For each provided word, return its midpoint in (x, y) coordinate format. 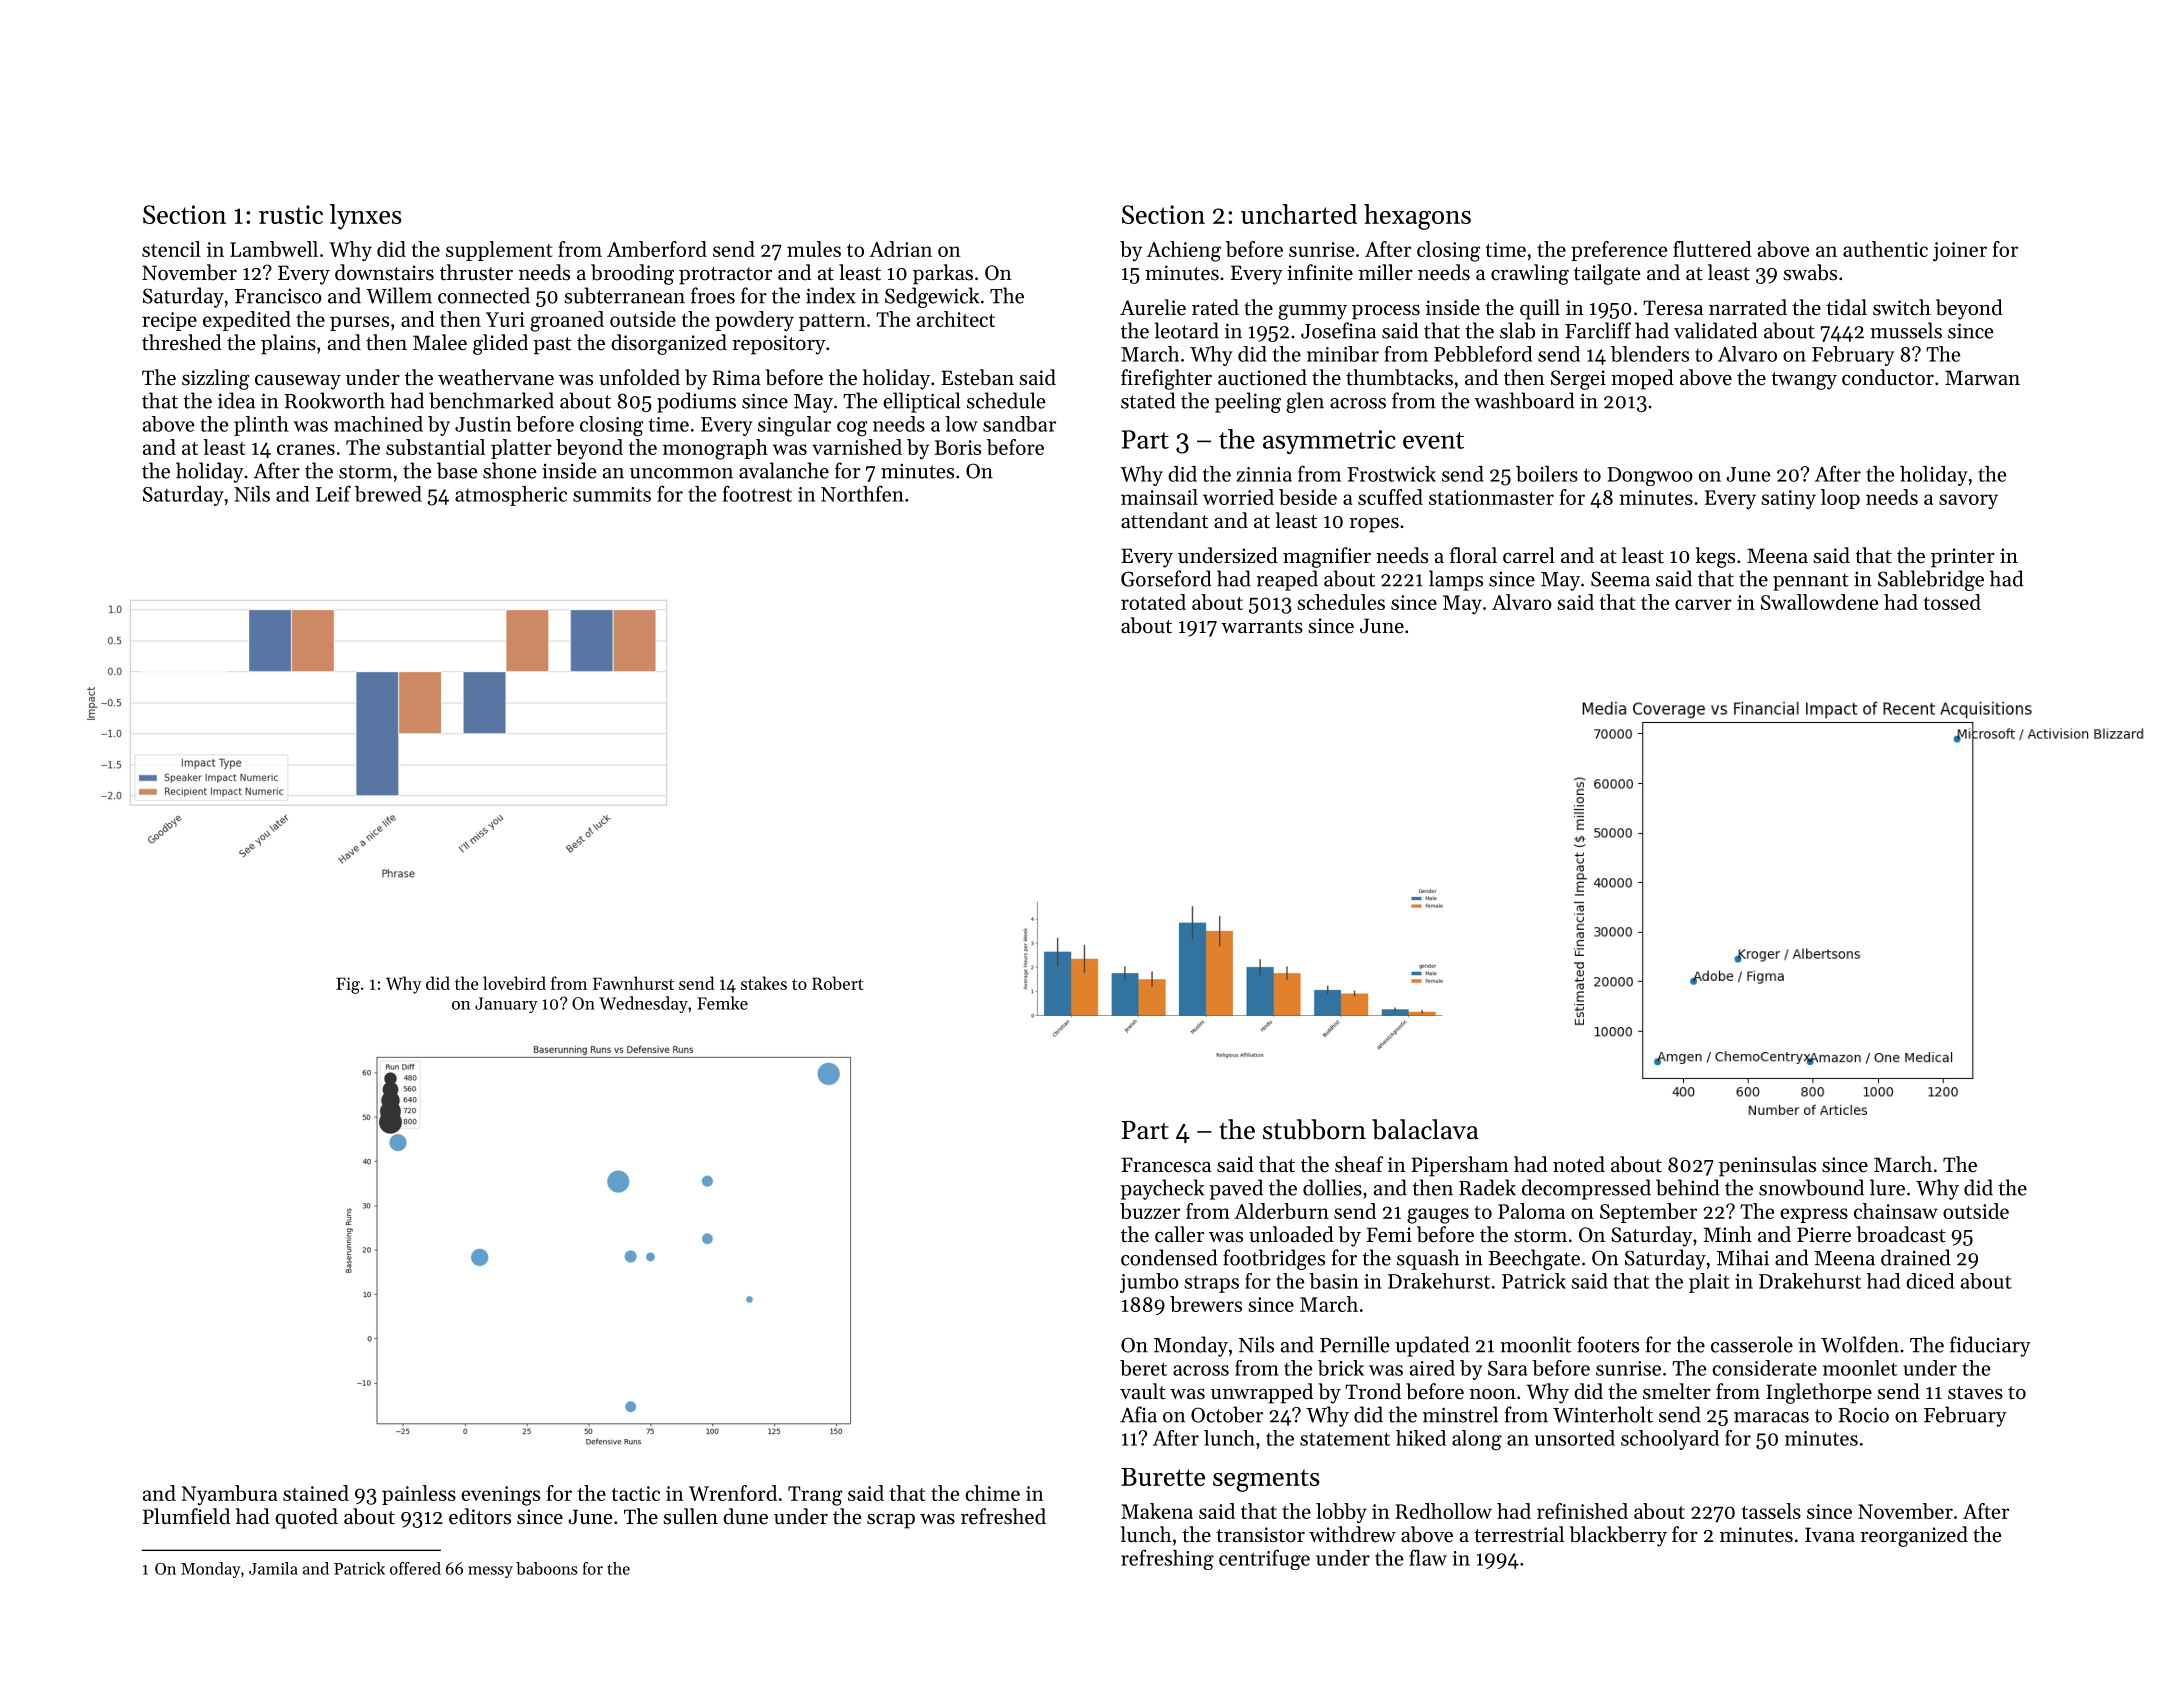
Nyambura (229, 1495)
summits (612, 494)
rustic (291, 214)
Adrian (900, 249)
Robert (838, 983)
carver (1703, 604)
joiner (1960, 251)
